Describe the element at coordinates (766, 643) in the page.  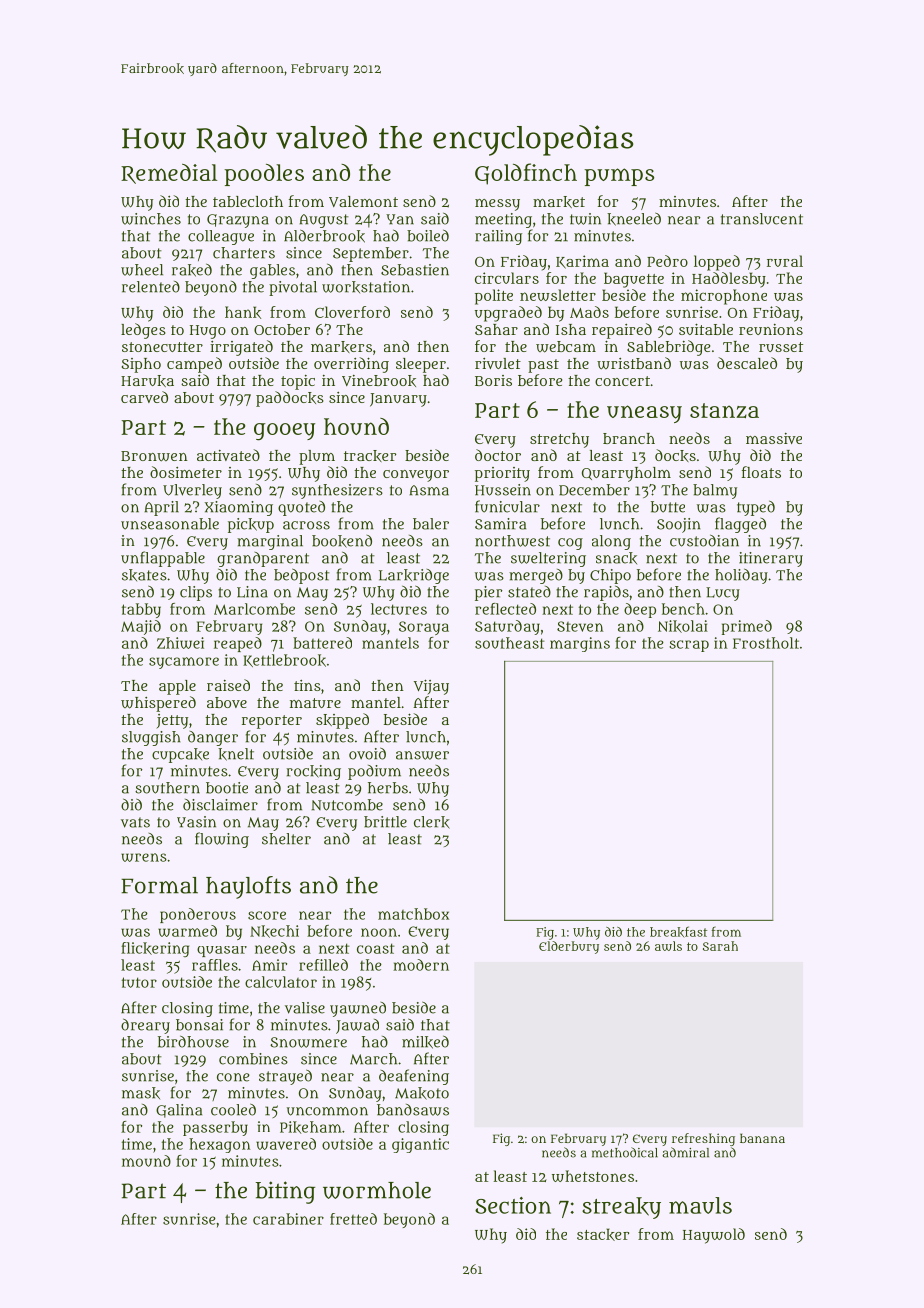
I see `Frostholt` at that location.
